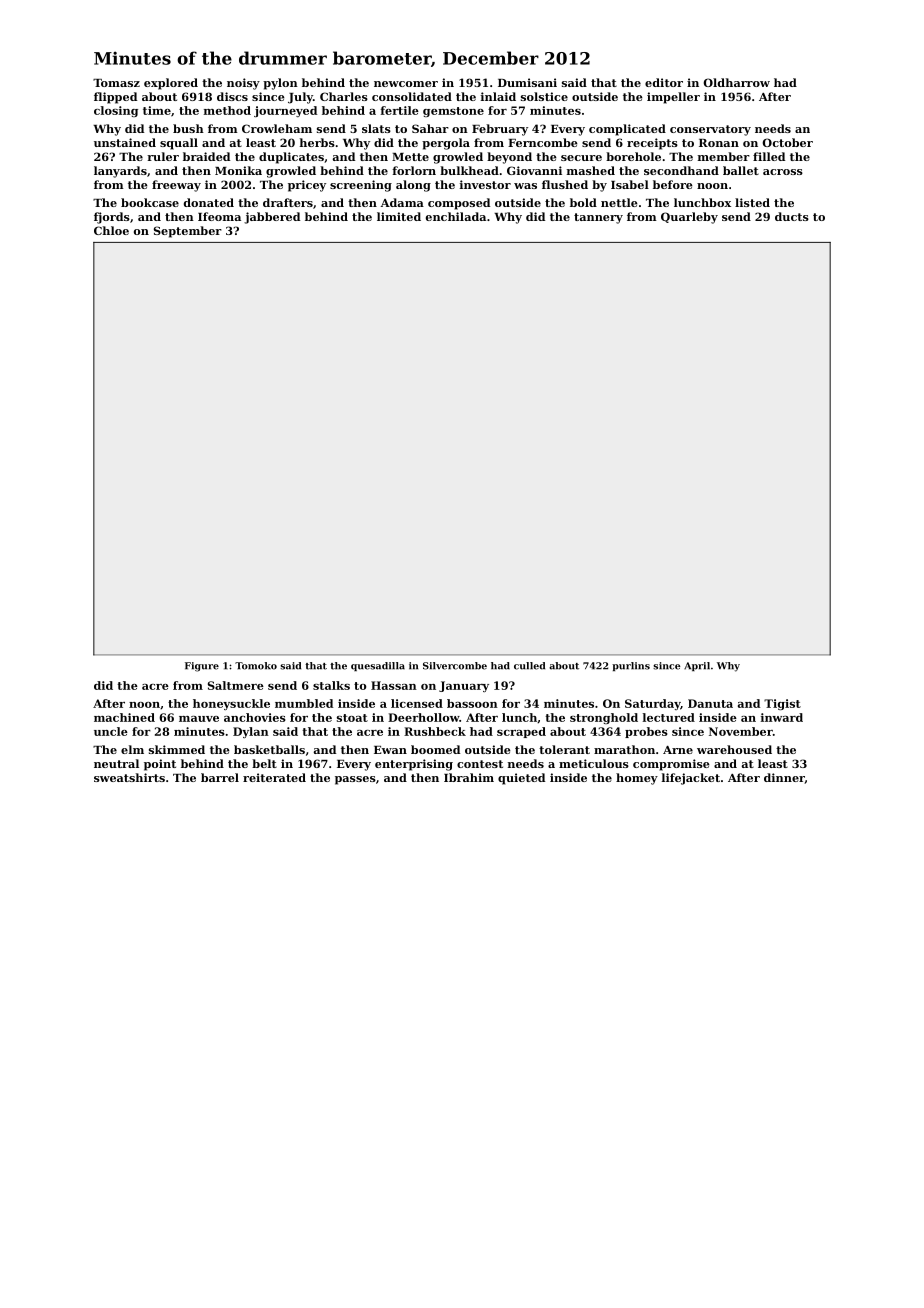 The height and width of the page is (1308, 924). I want to click on quieted, so click(521, 779).
